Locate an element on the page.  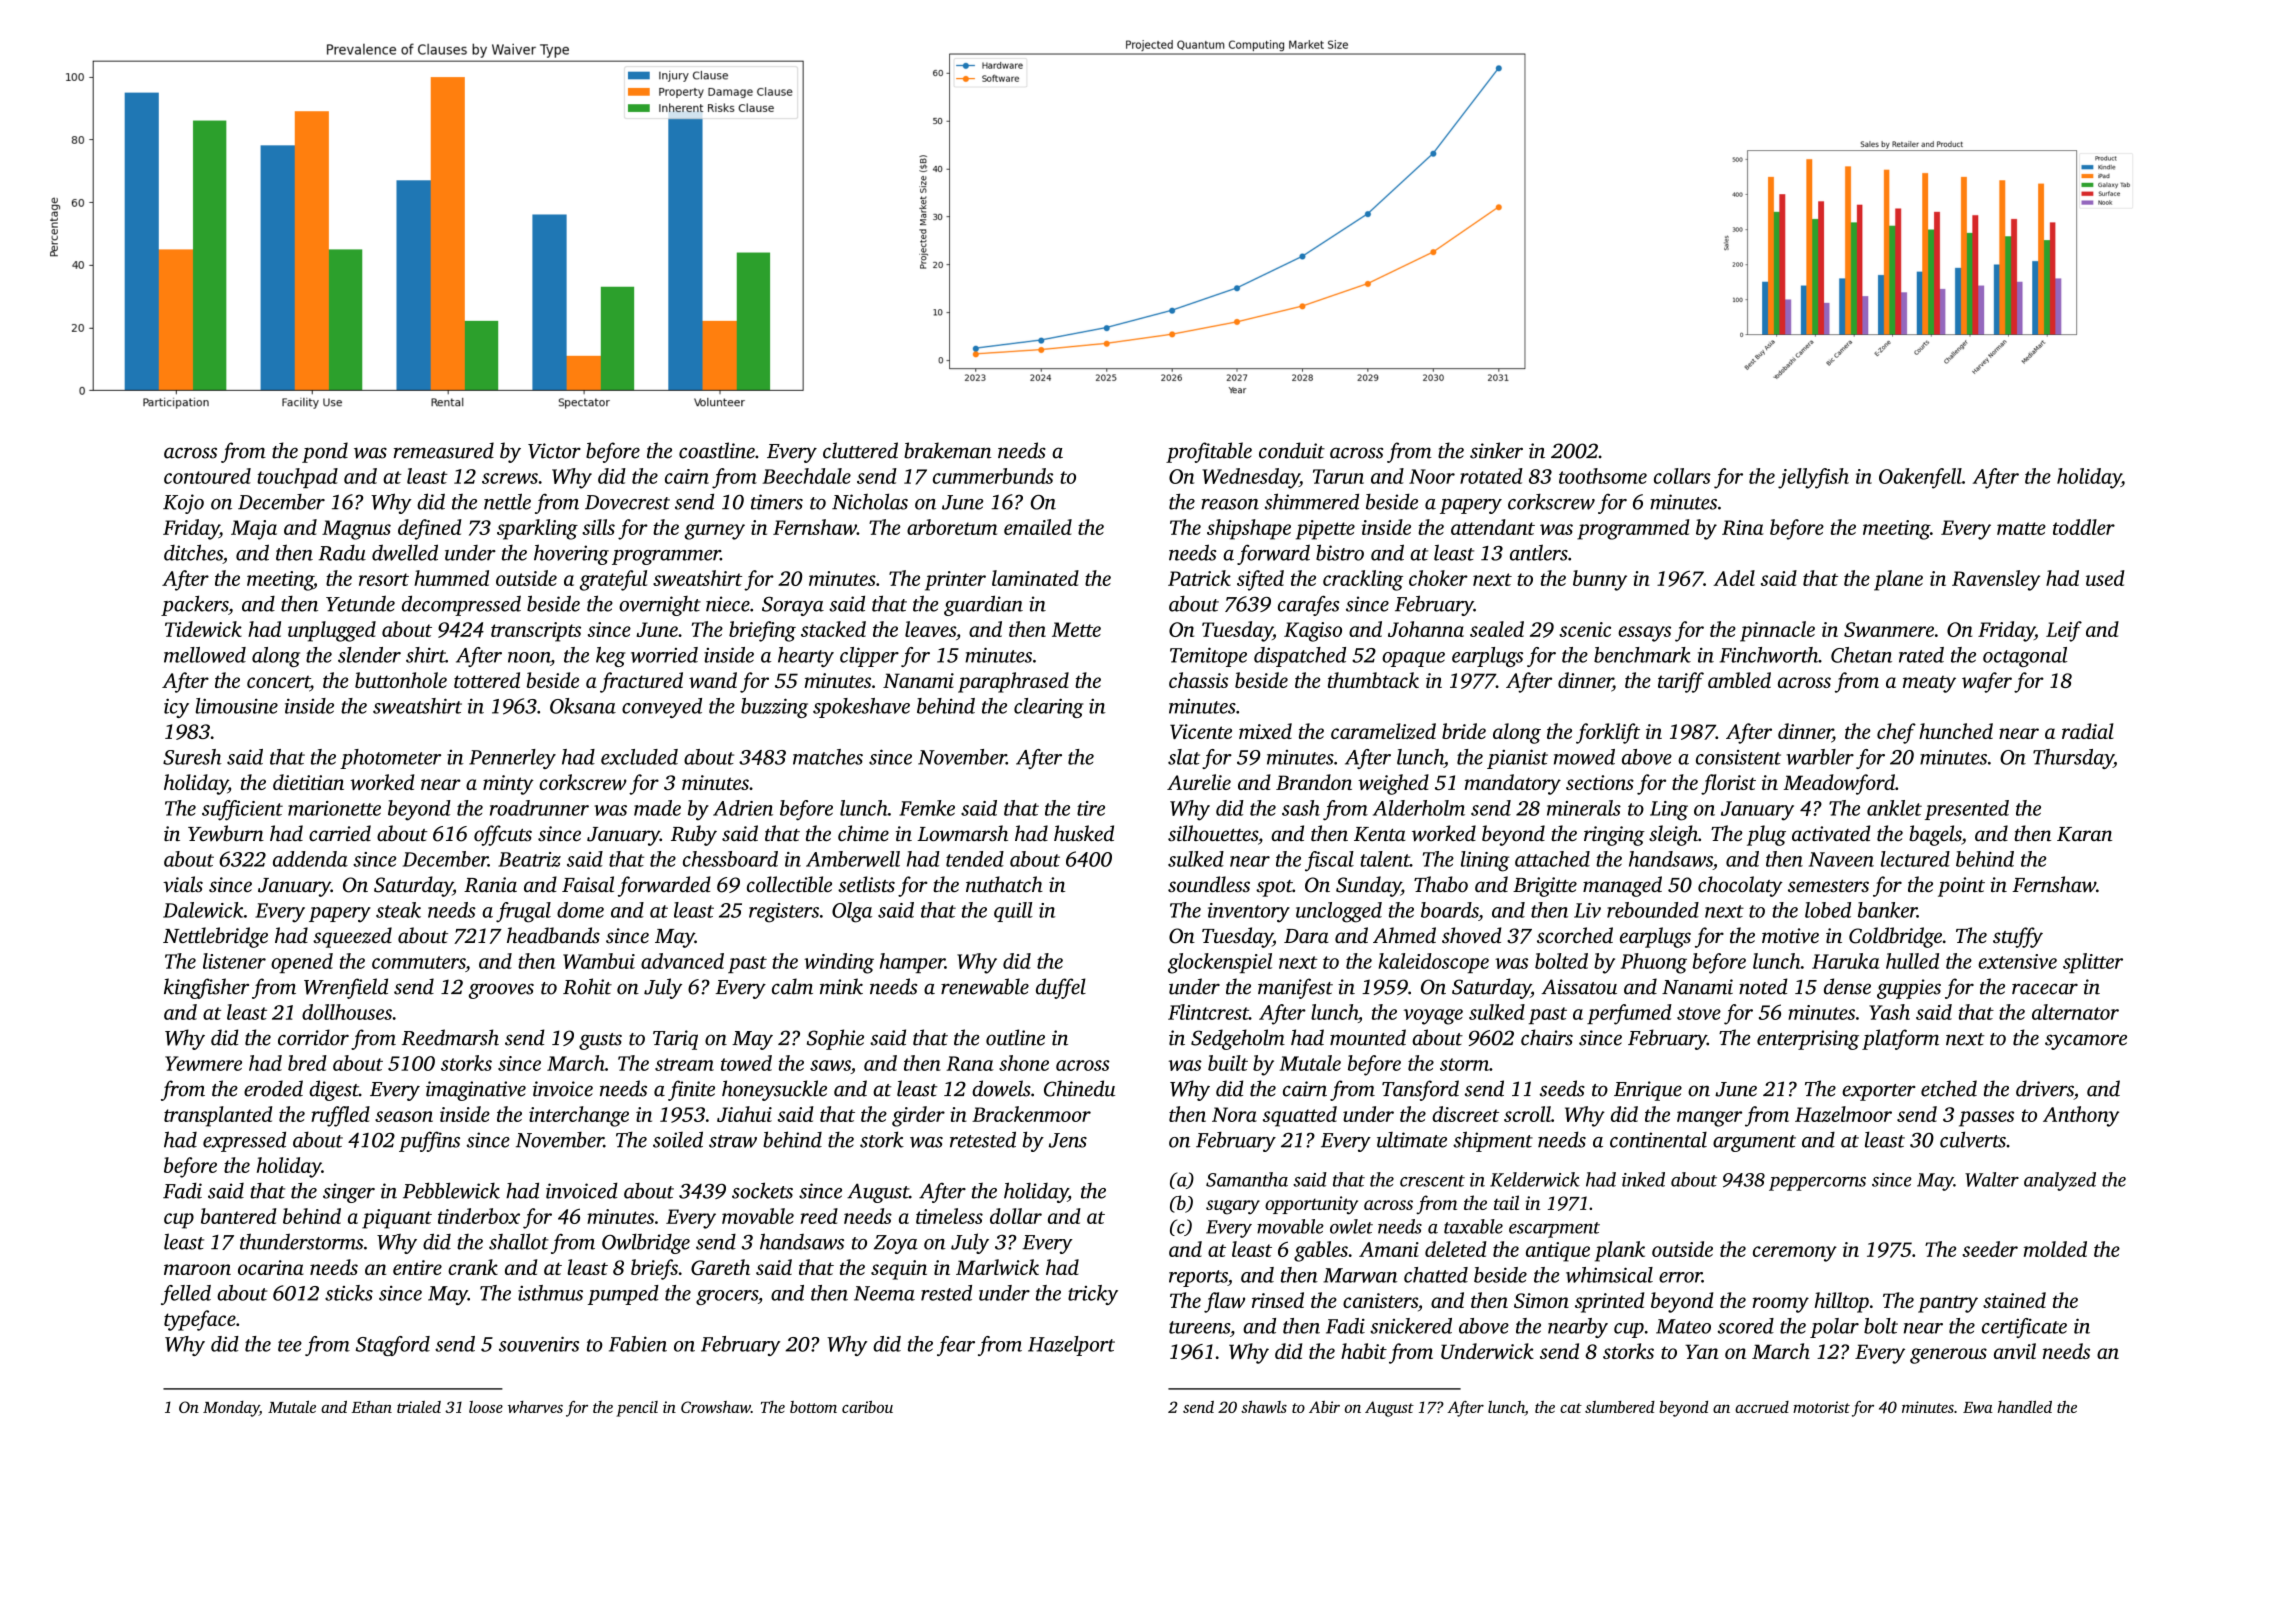
bantered is located at coordinates (239, 1216).
